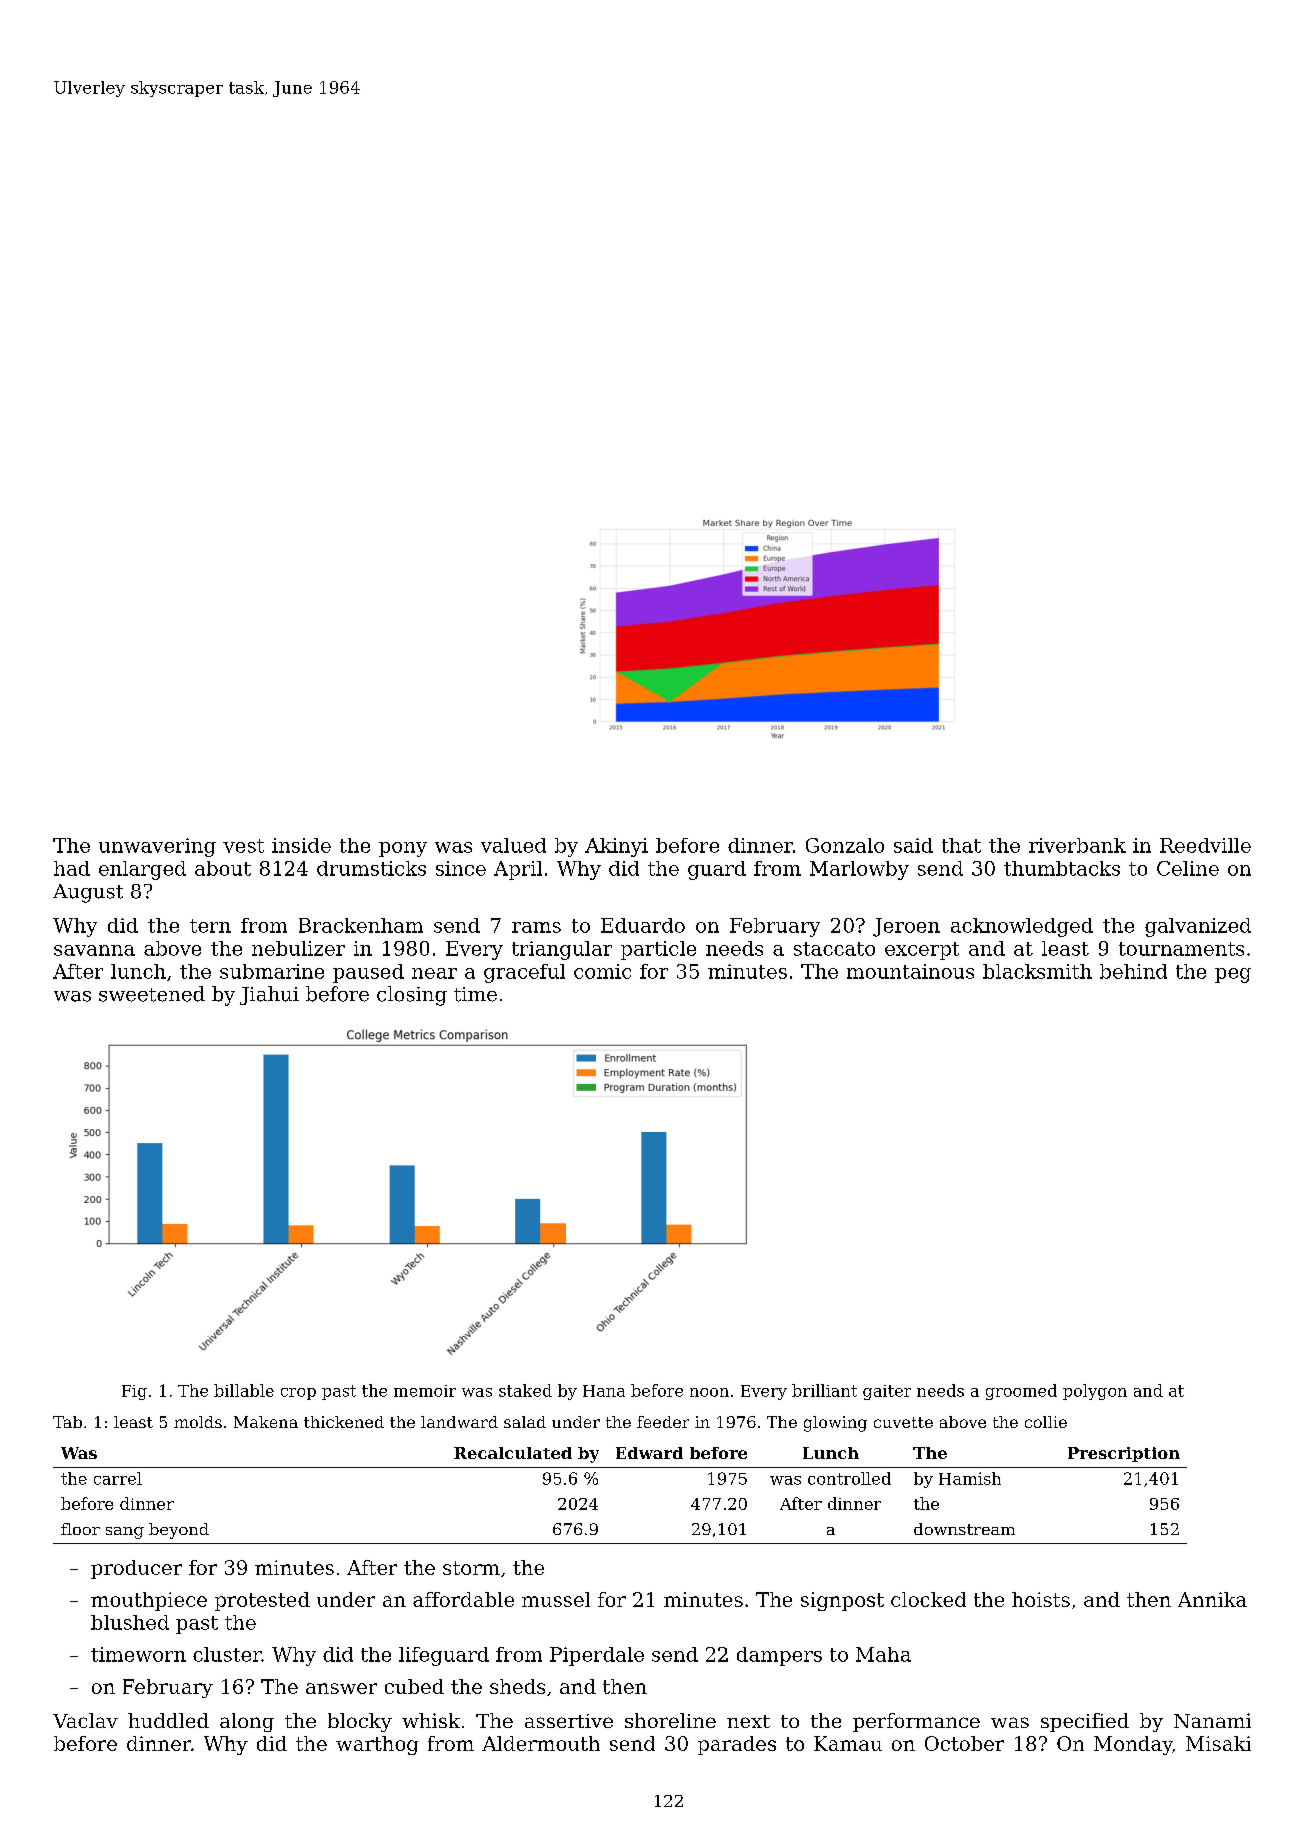  What do you see at coordinates (910, 971) in the document?
I see `mountainous` at bounding box center [910, 971].
